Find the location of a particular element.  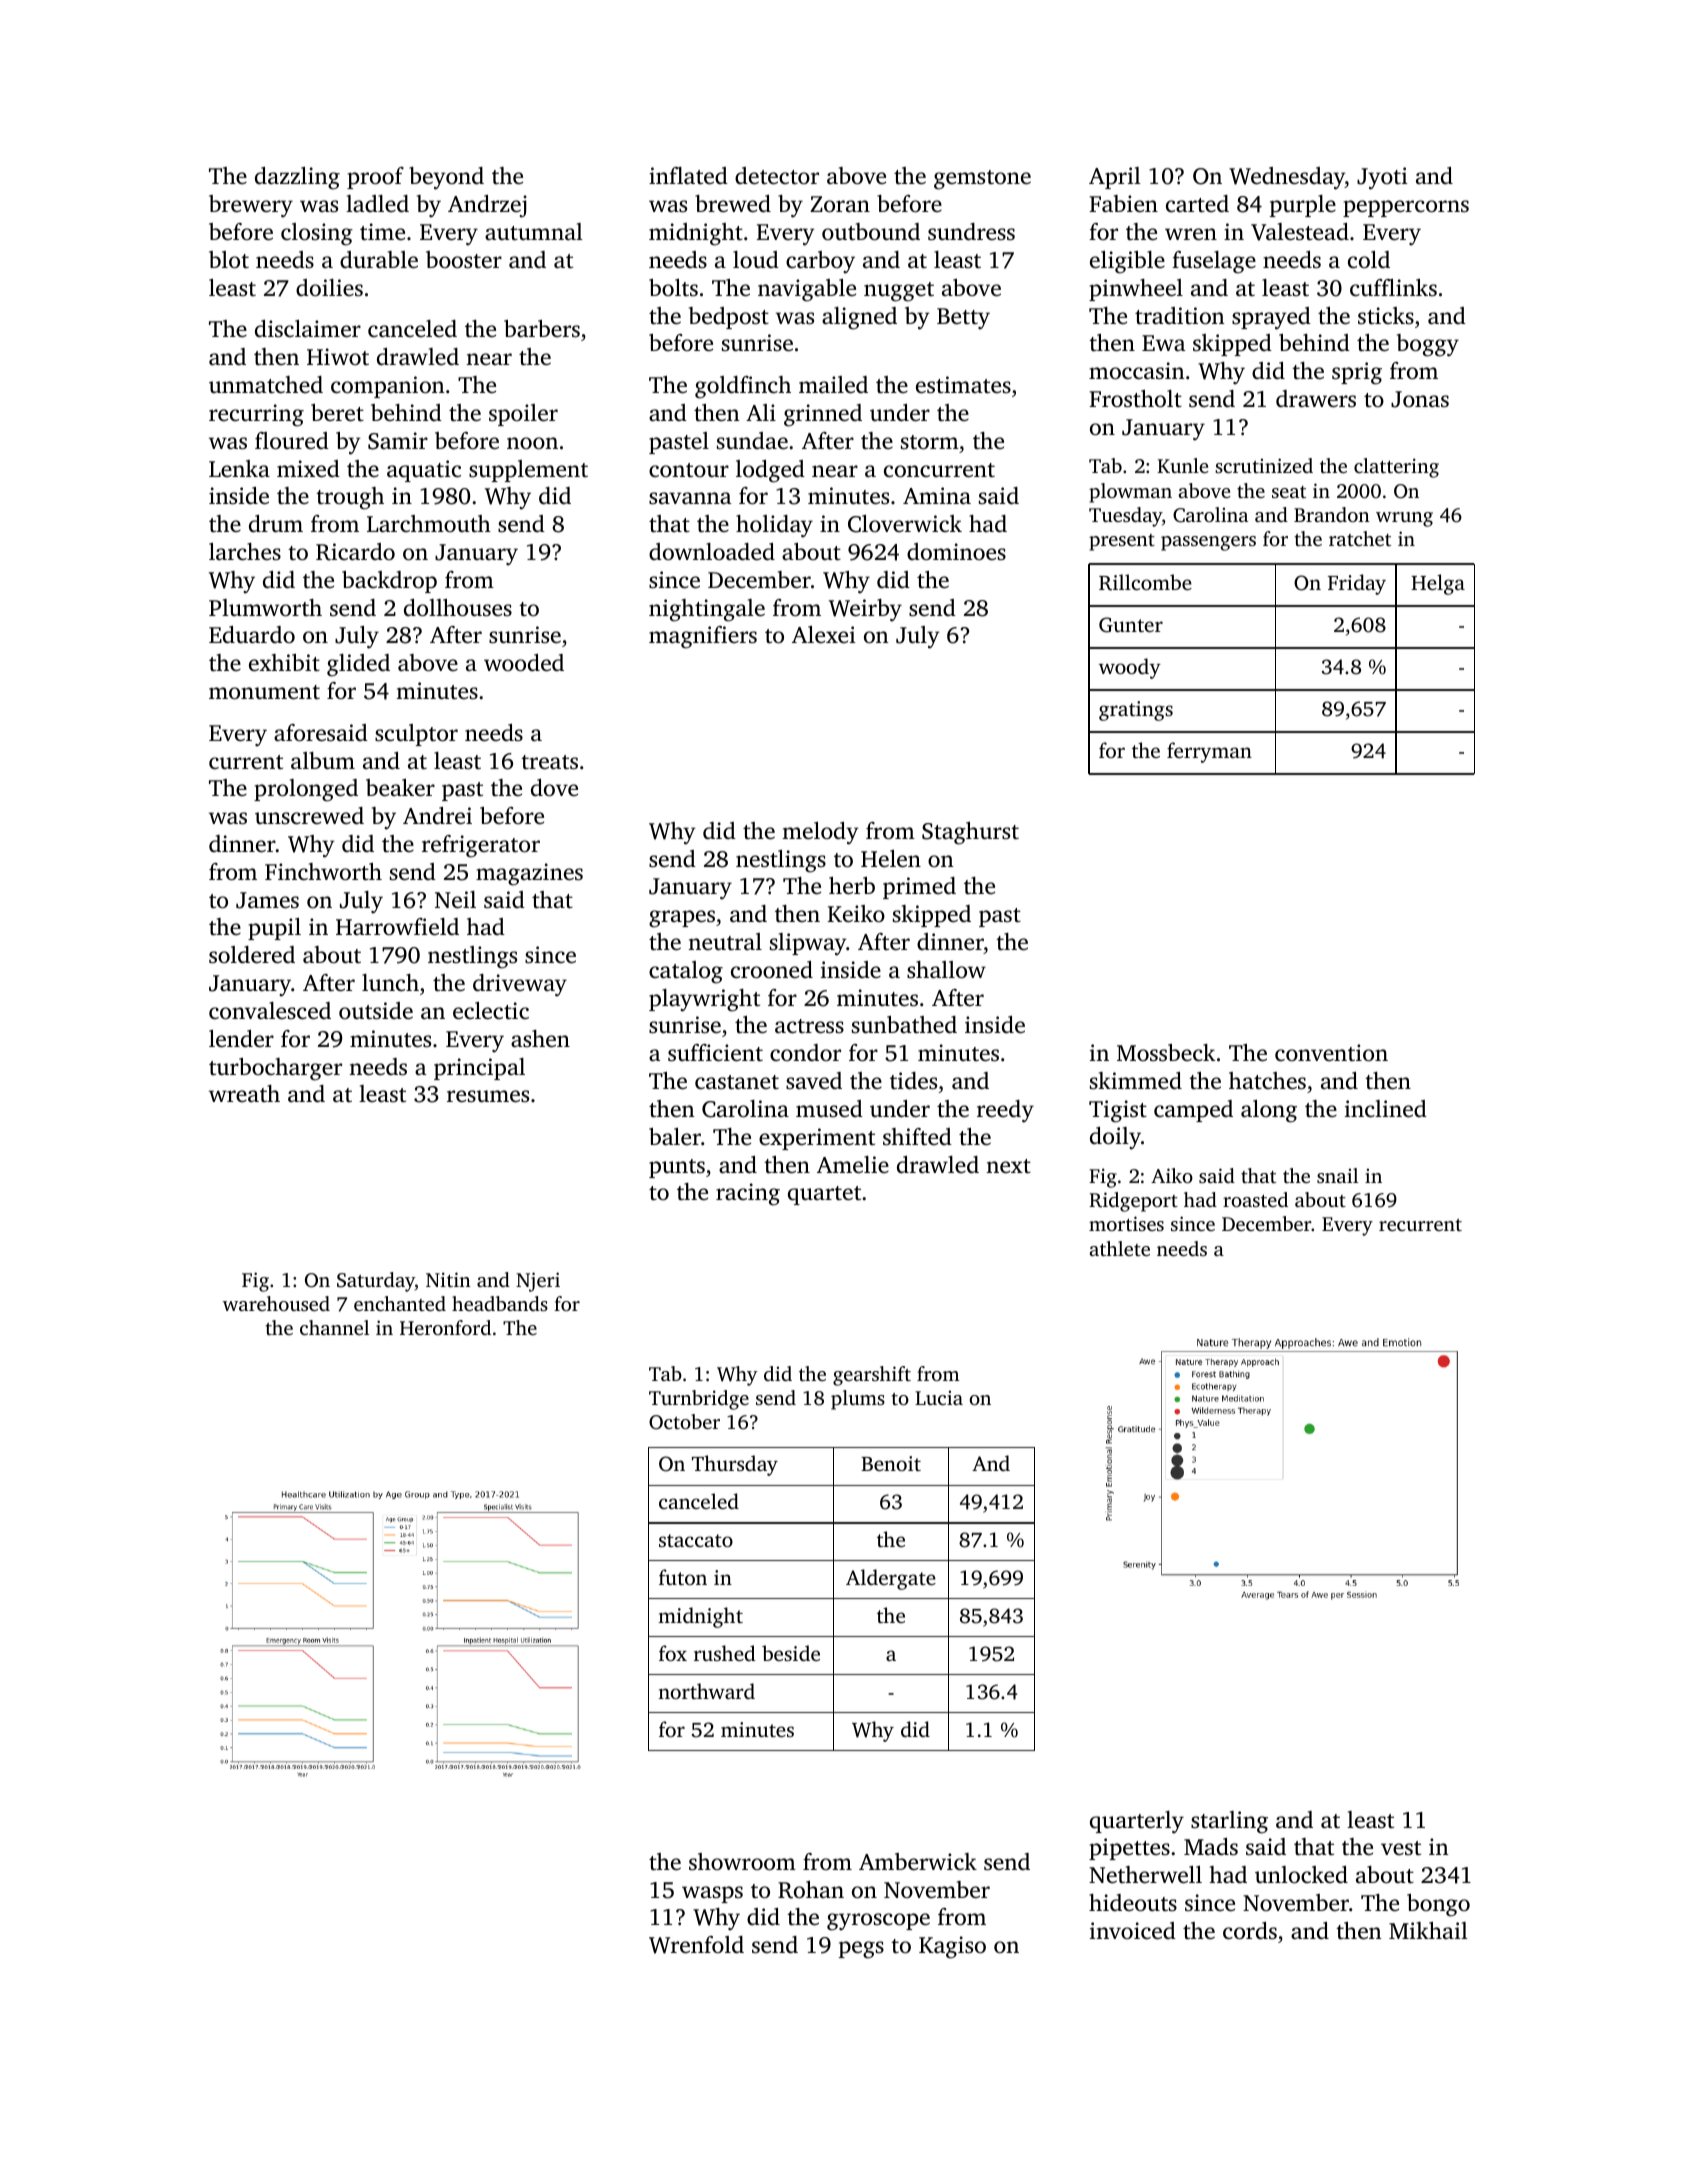

wasps is located at coordinates (712, 1894).
